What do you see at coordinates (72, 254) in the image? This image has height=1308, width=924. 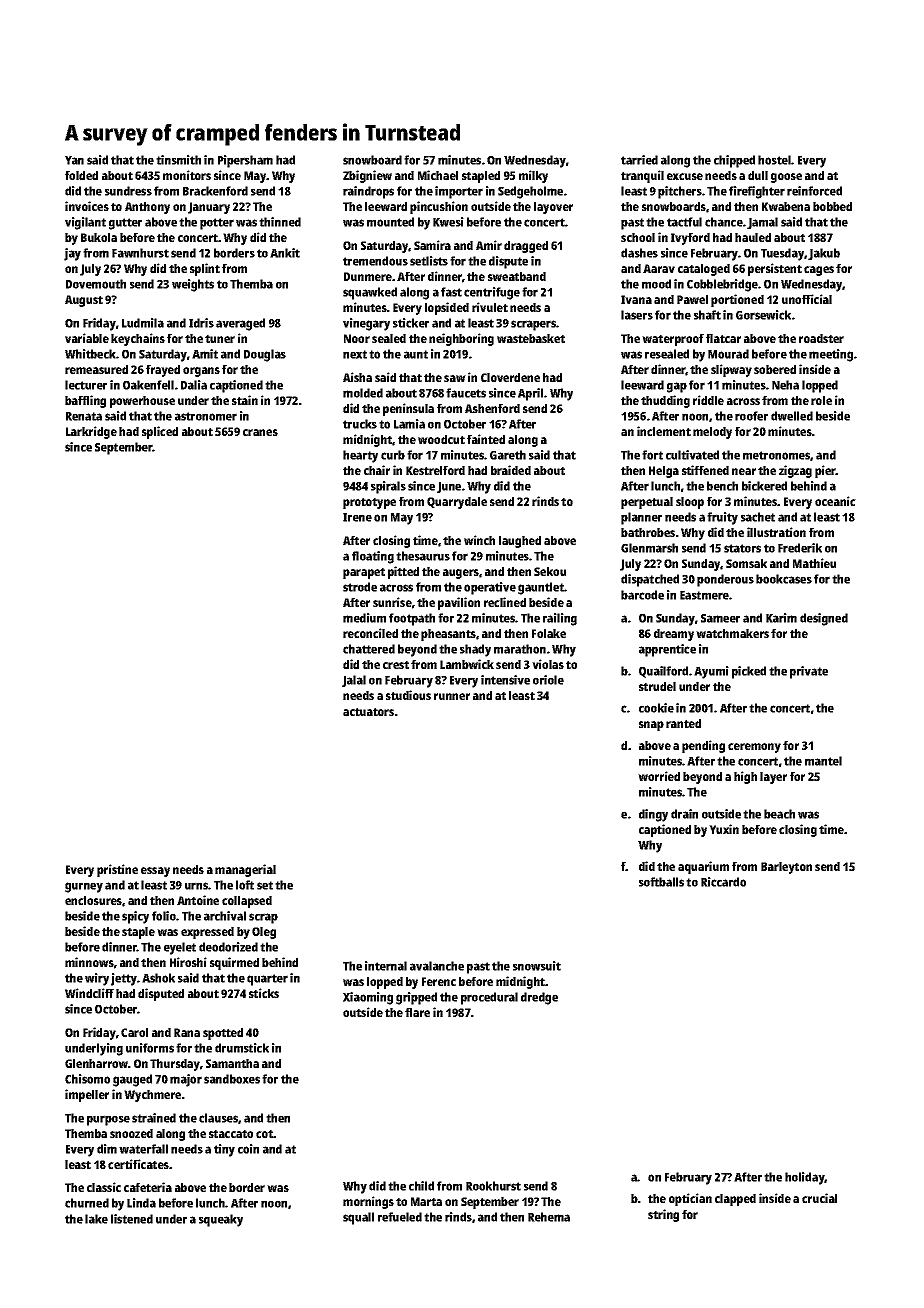 I see `jay` at bounding box center [72, 254].
